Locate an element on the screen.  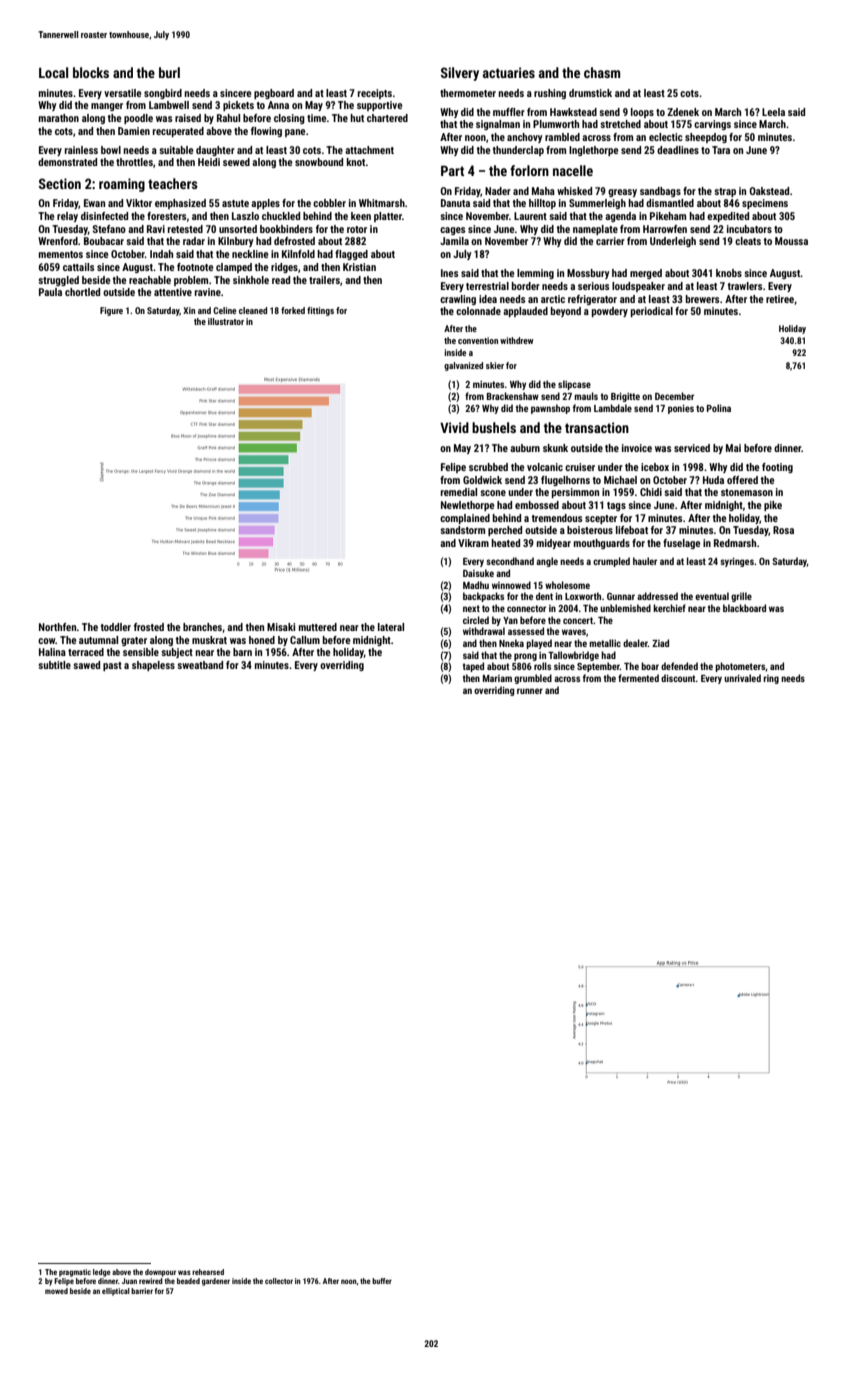
burl is located at coordinates (169, 72).
